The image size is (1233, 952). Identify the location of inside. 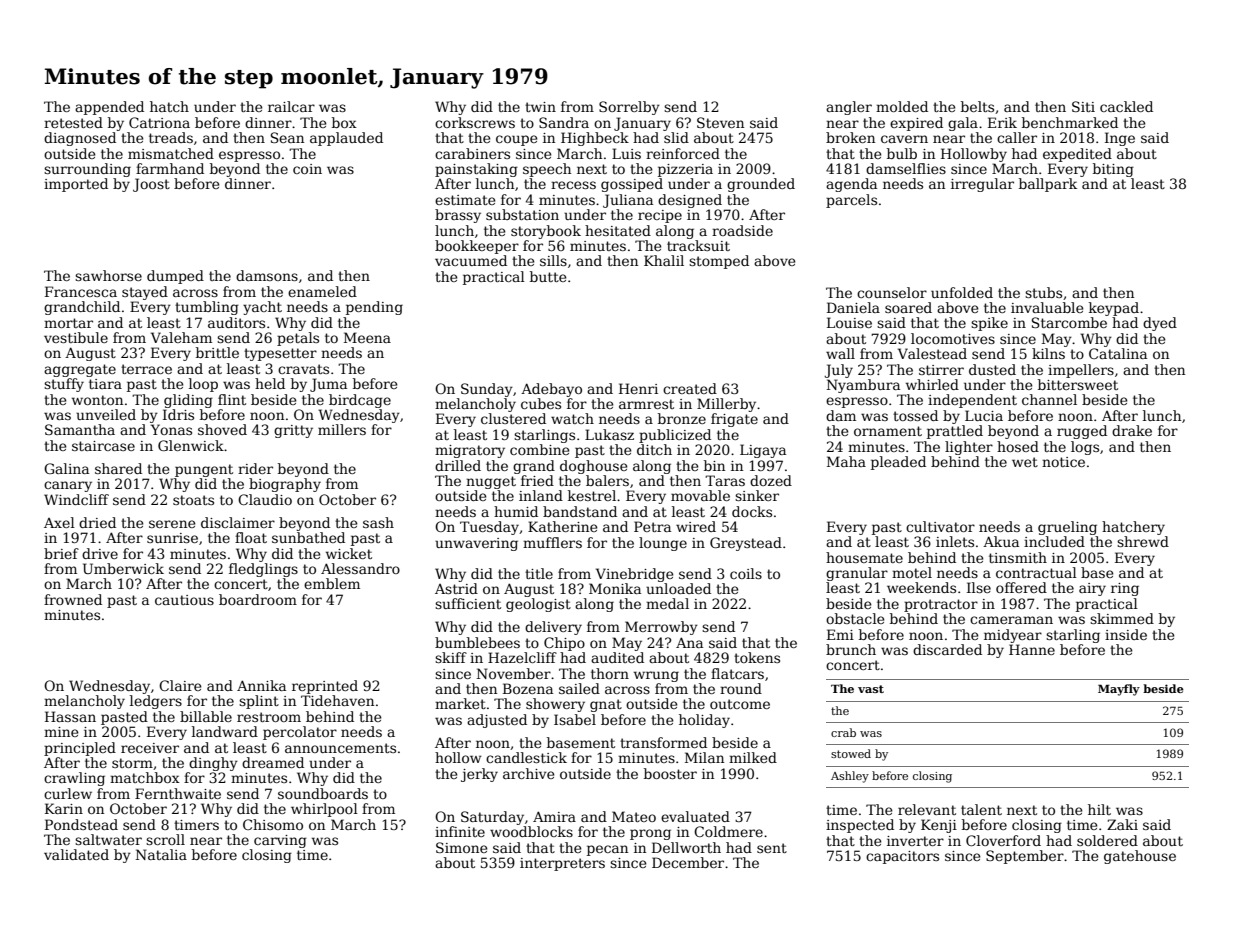
(1126, 634).
